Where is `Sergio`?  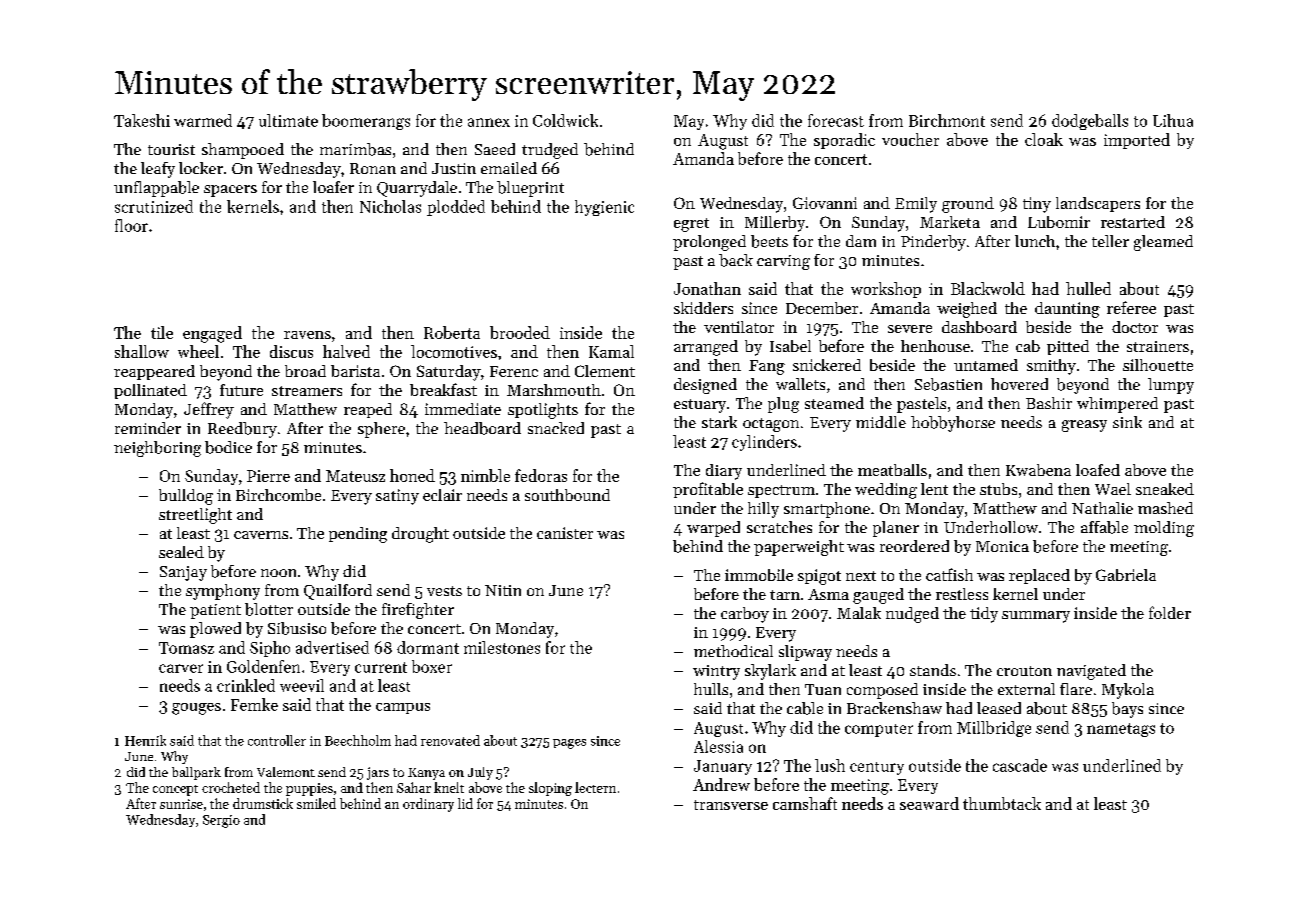 Sergio is located at coordinates (221, 821).
